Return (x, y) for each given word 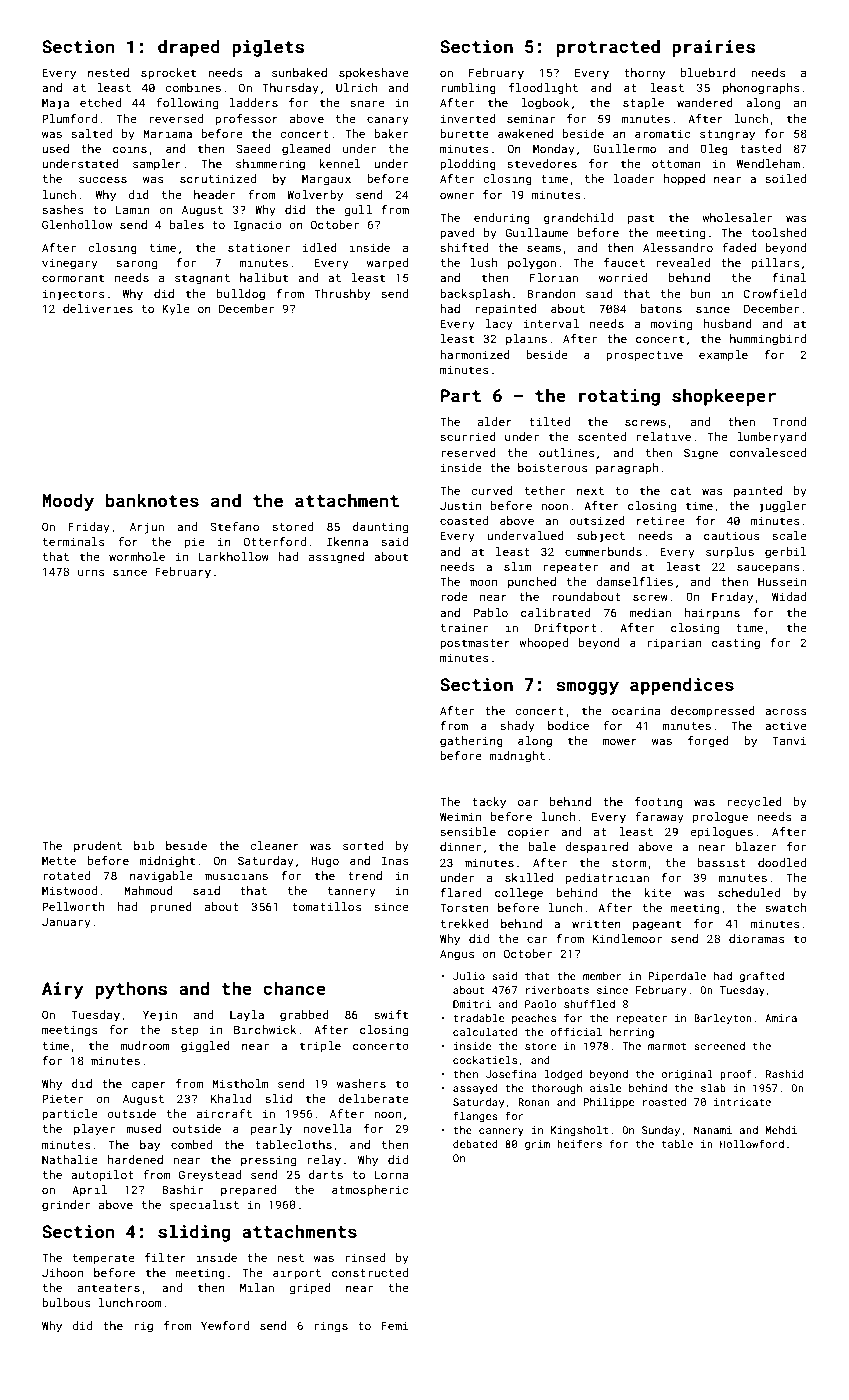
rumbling (468, 89)
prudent (98, 847)
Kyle (176, 310)
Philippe (609, 1103)
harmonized (475, 354)
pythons (131, 990)
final (789, 277)
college (519, 894)
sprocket (168, 74)
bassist (722, 862)
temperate (103, 1259)
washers (361, 1083)
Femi (395, 1325)
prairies (713, 48)
